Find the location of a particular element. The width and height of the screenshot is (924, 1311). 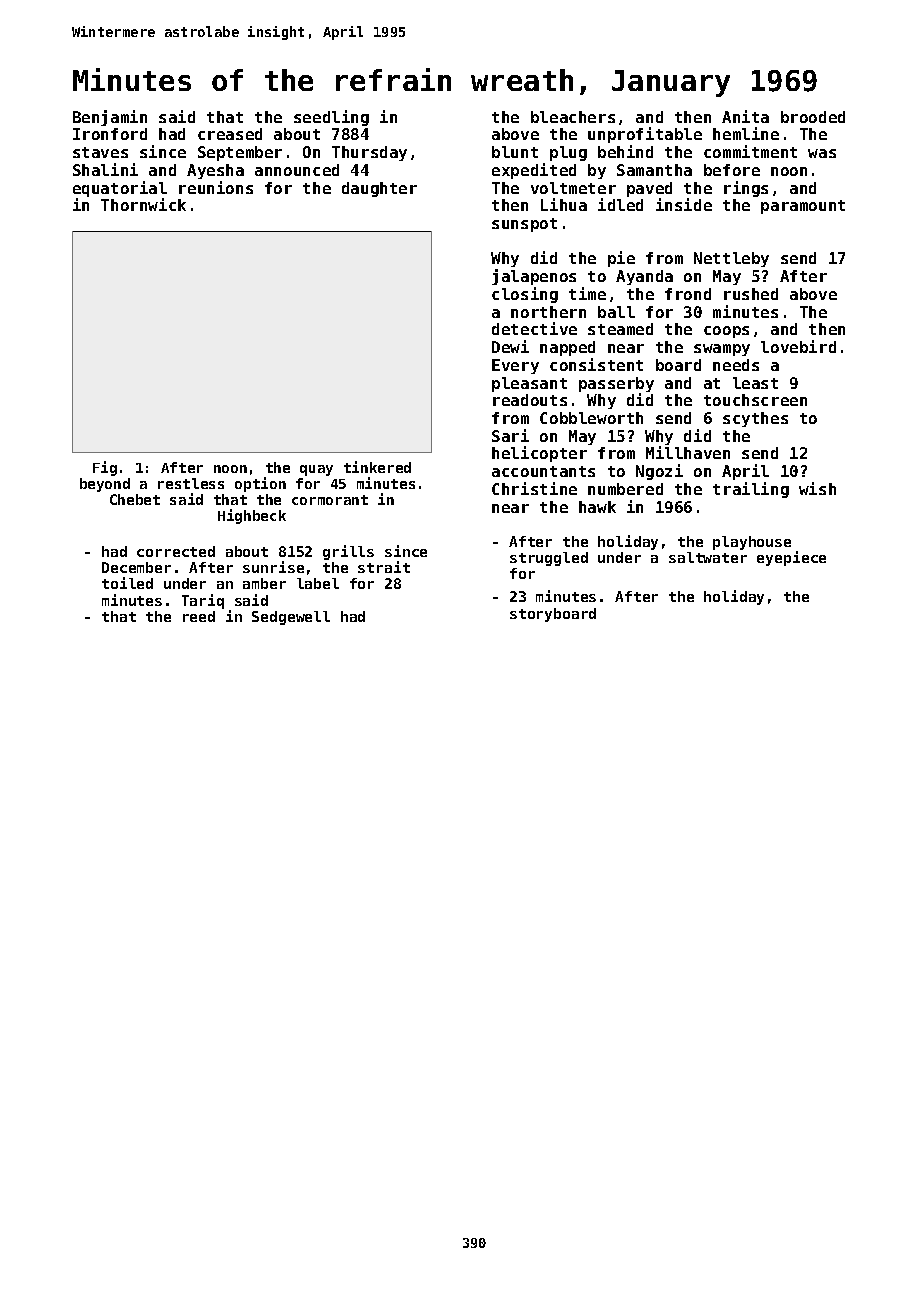

Dewi is located at coordinates (510, 346).
